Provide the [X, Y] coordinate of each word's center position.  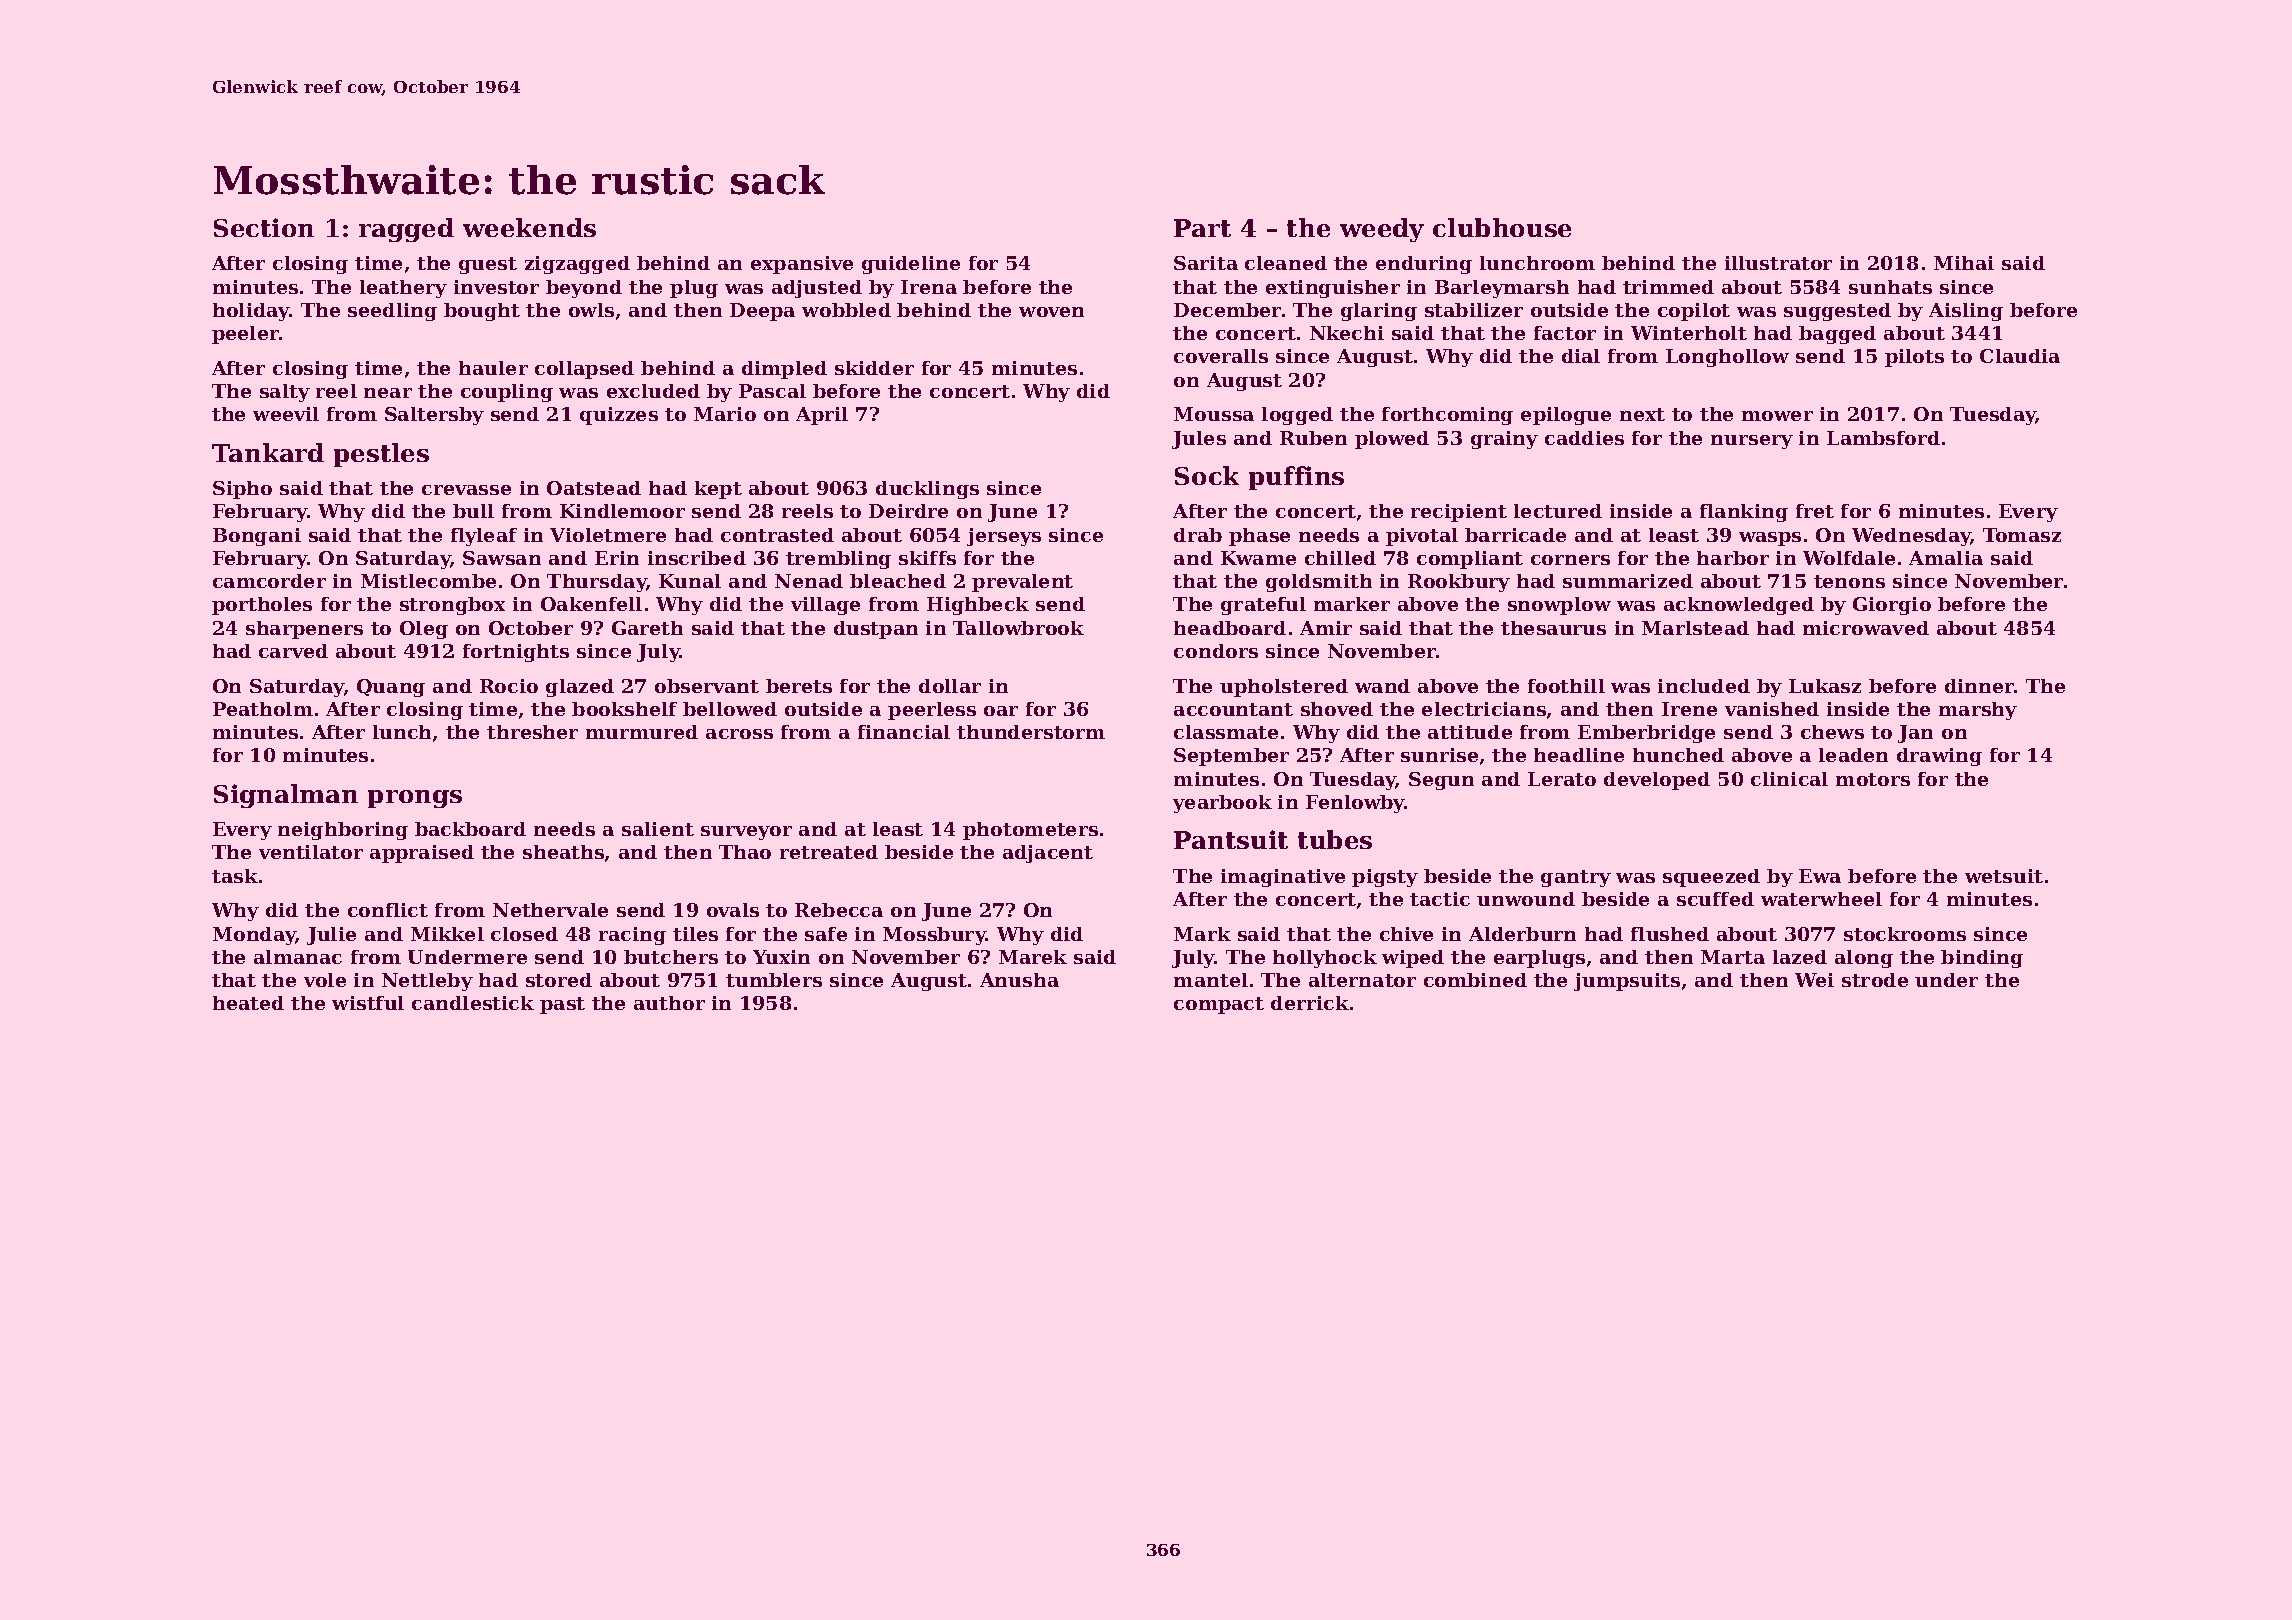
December [1227, 310]
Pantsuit [1231, 839]
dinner [1980, 686]
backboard [470, 829]
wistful [368, 1003]
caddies [1584, 438]
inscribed [697, 558]
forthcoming [1447, 416]
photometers [1030, 831]
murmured [642, 732]
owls [591, 310]
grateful [1263, 606]
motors [1873, 779]
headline [1579, 755]
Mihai [1964, 263]
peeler [245, 335]
